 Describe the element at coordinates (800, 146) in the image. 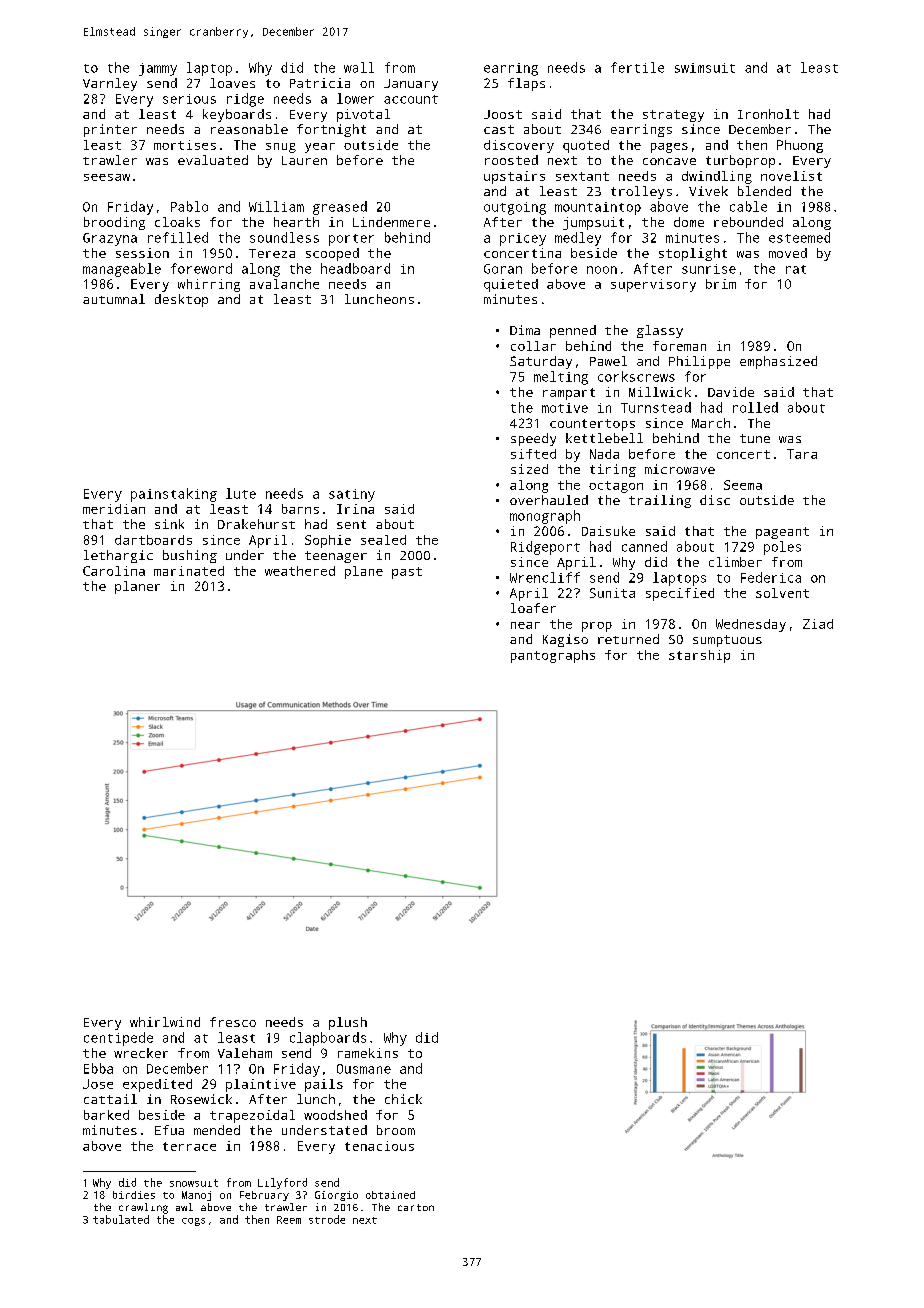

I see `Phuong` at that location.
